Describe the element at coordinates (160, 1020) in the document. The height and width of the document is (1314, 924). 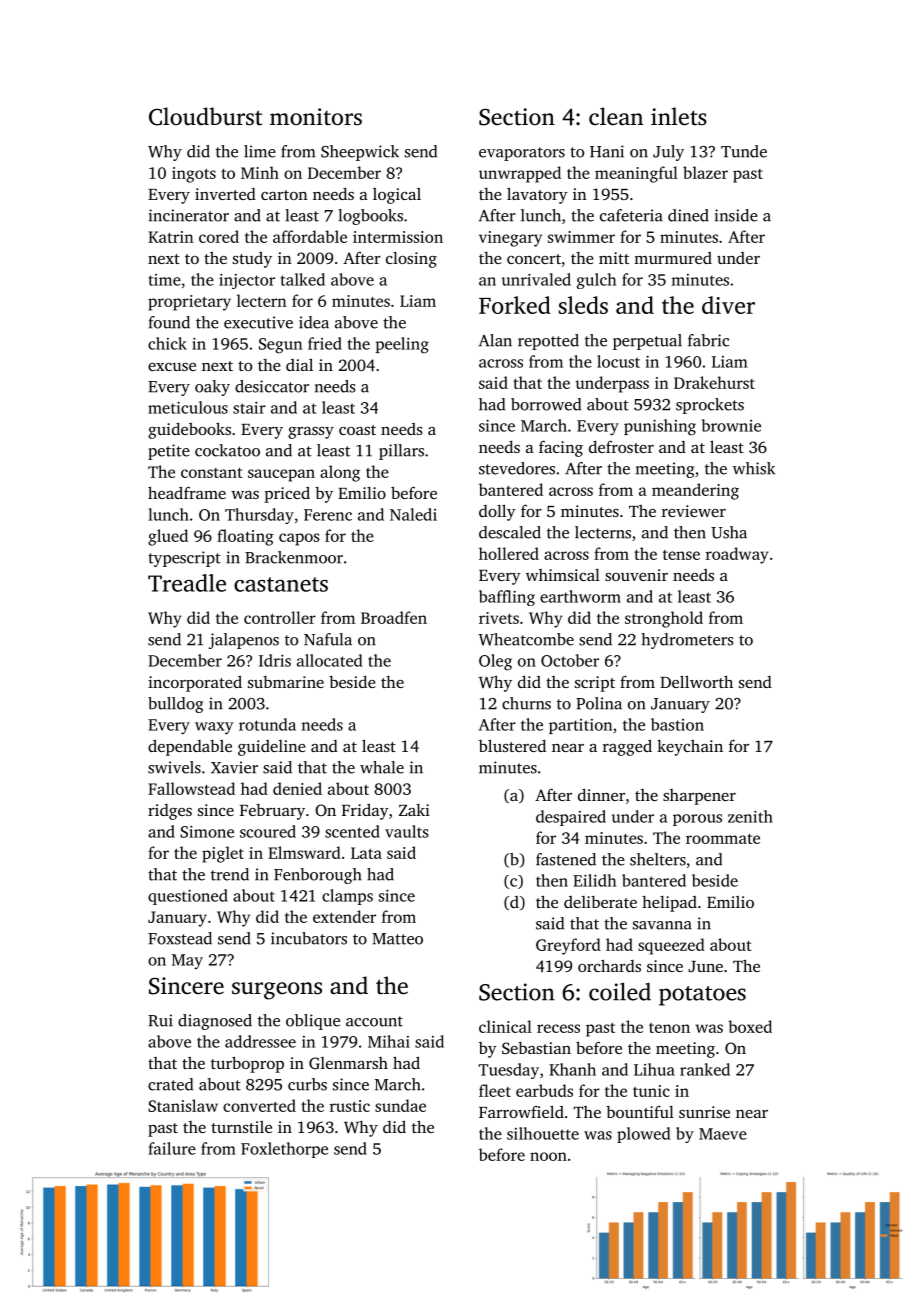
I see `Rui` at that location.
